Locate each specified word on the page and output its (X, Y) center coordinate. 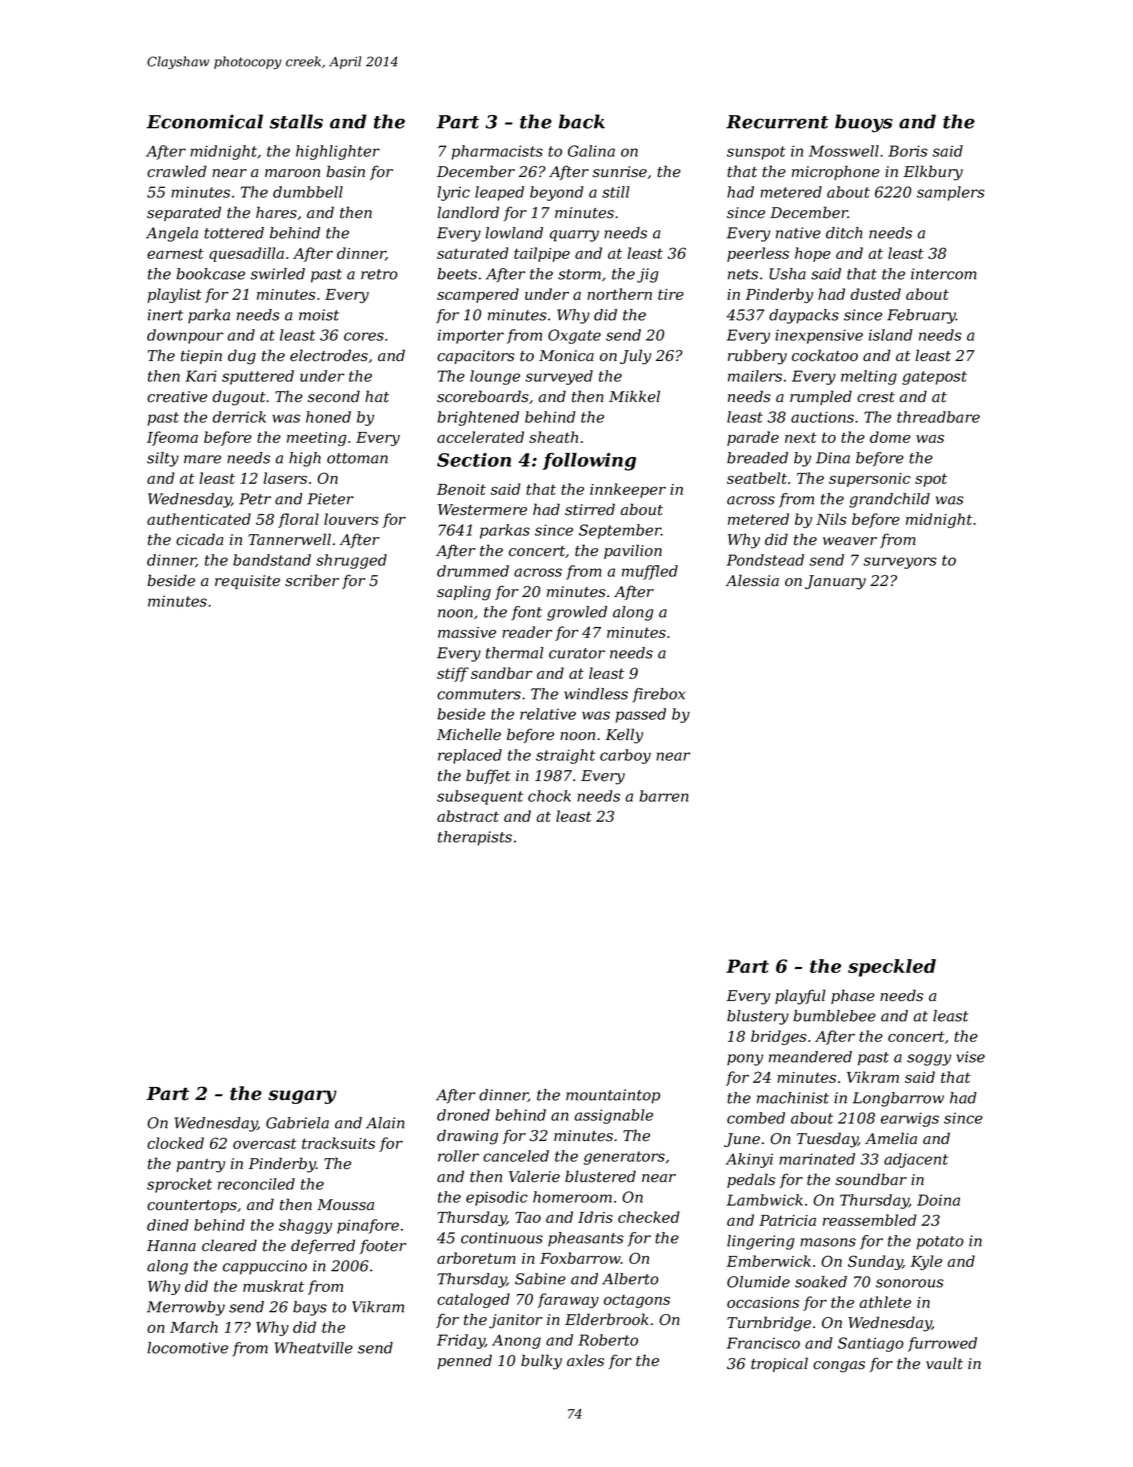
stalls (296, 121)
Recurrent (777, 122)
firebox (658, 695)
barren (664, 796)
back (582, 121)
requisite (247, 582)
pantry (200, 1166)
